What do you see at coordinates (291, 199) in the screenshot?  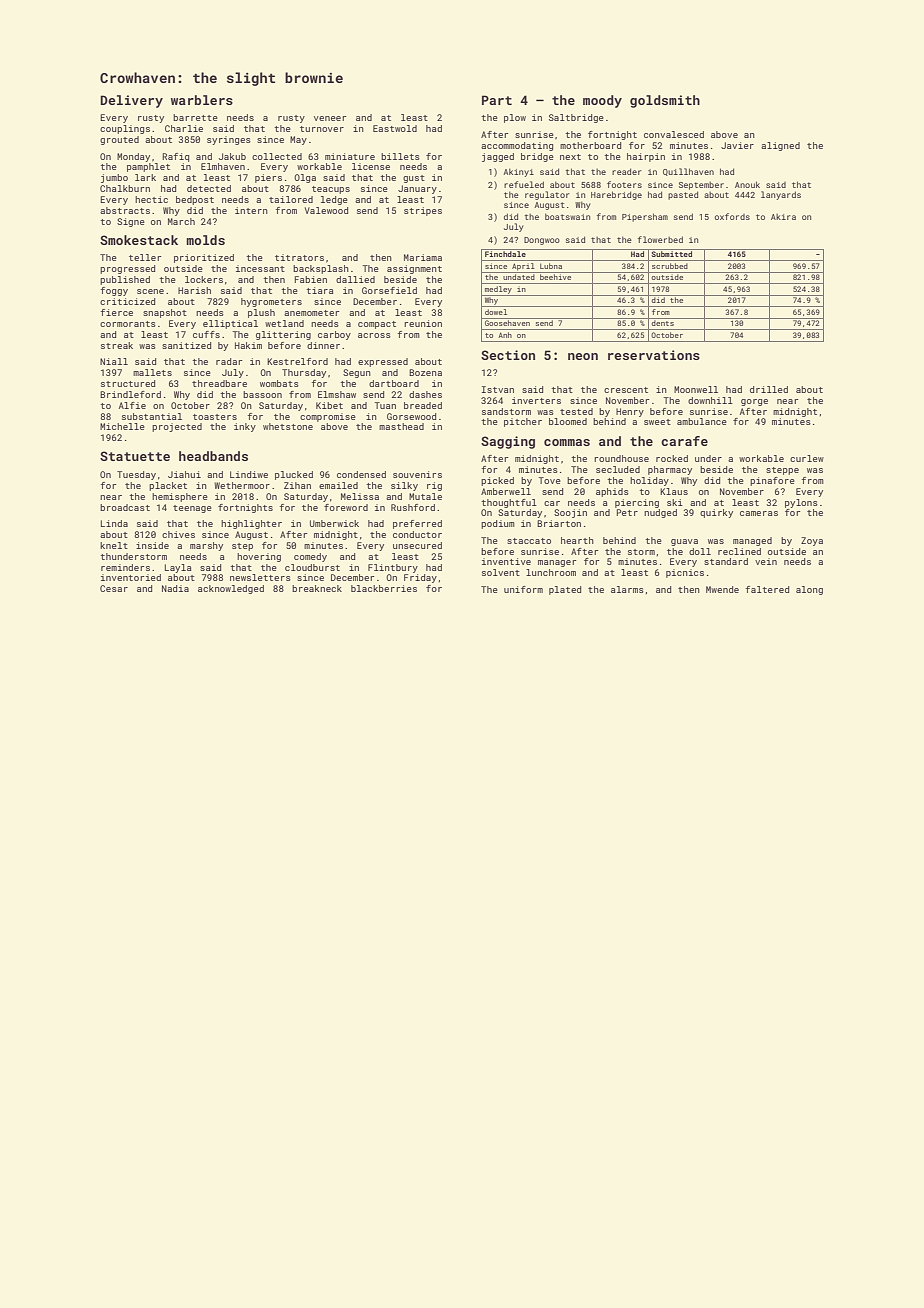 I see `tailored` at bounding box center [291, 199].
